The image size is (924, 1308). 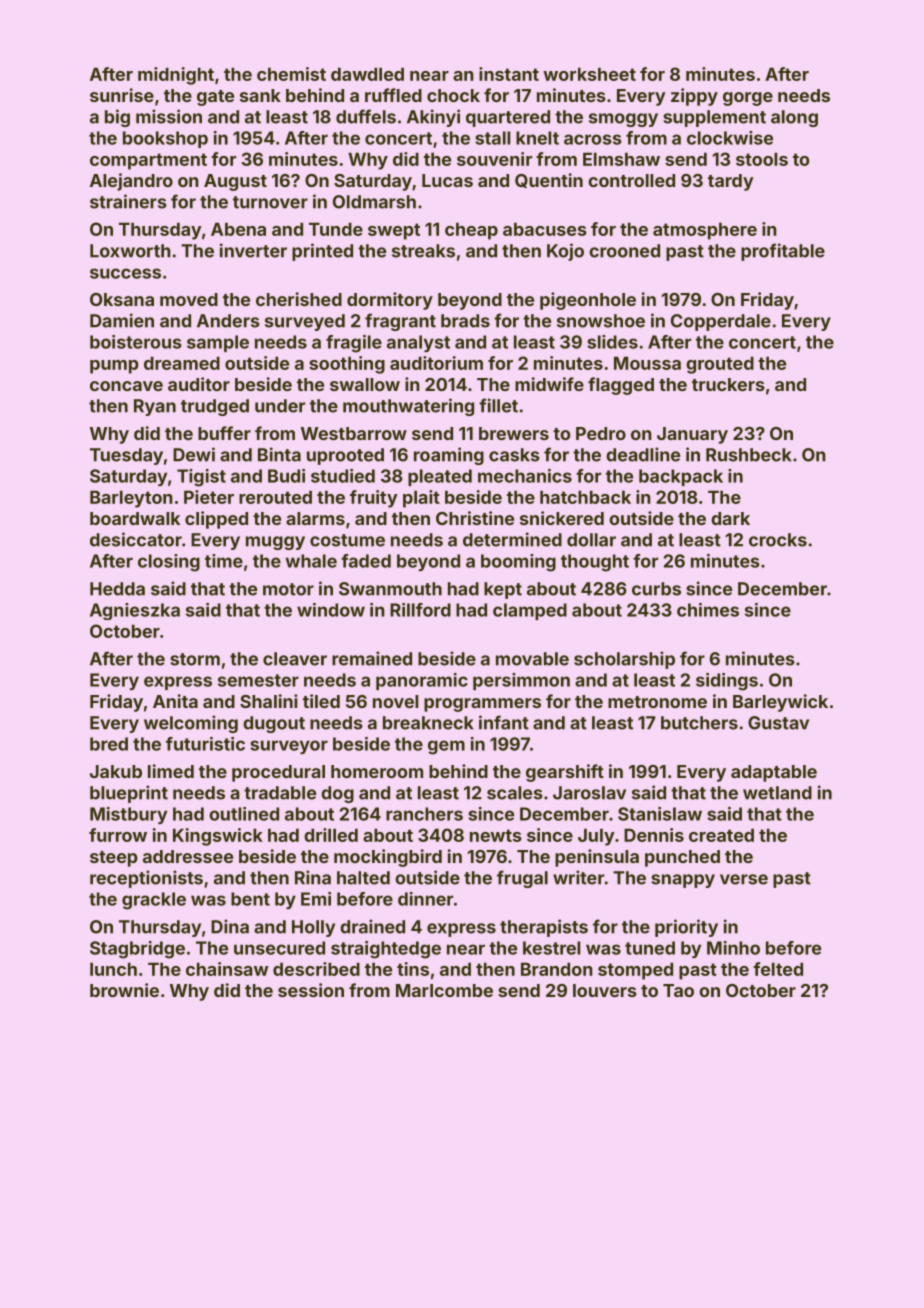 I want to click on crocks, so click(x=778, y=540).
